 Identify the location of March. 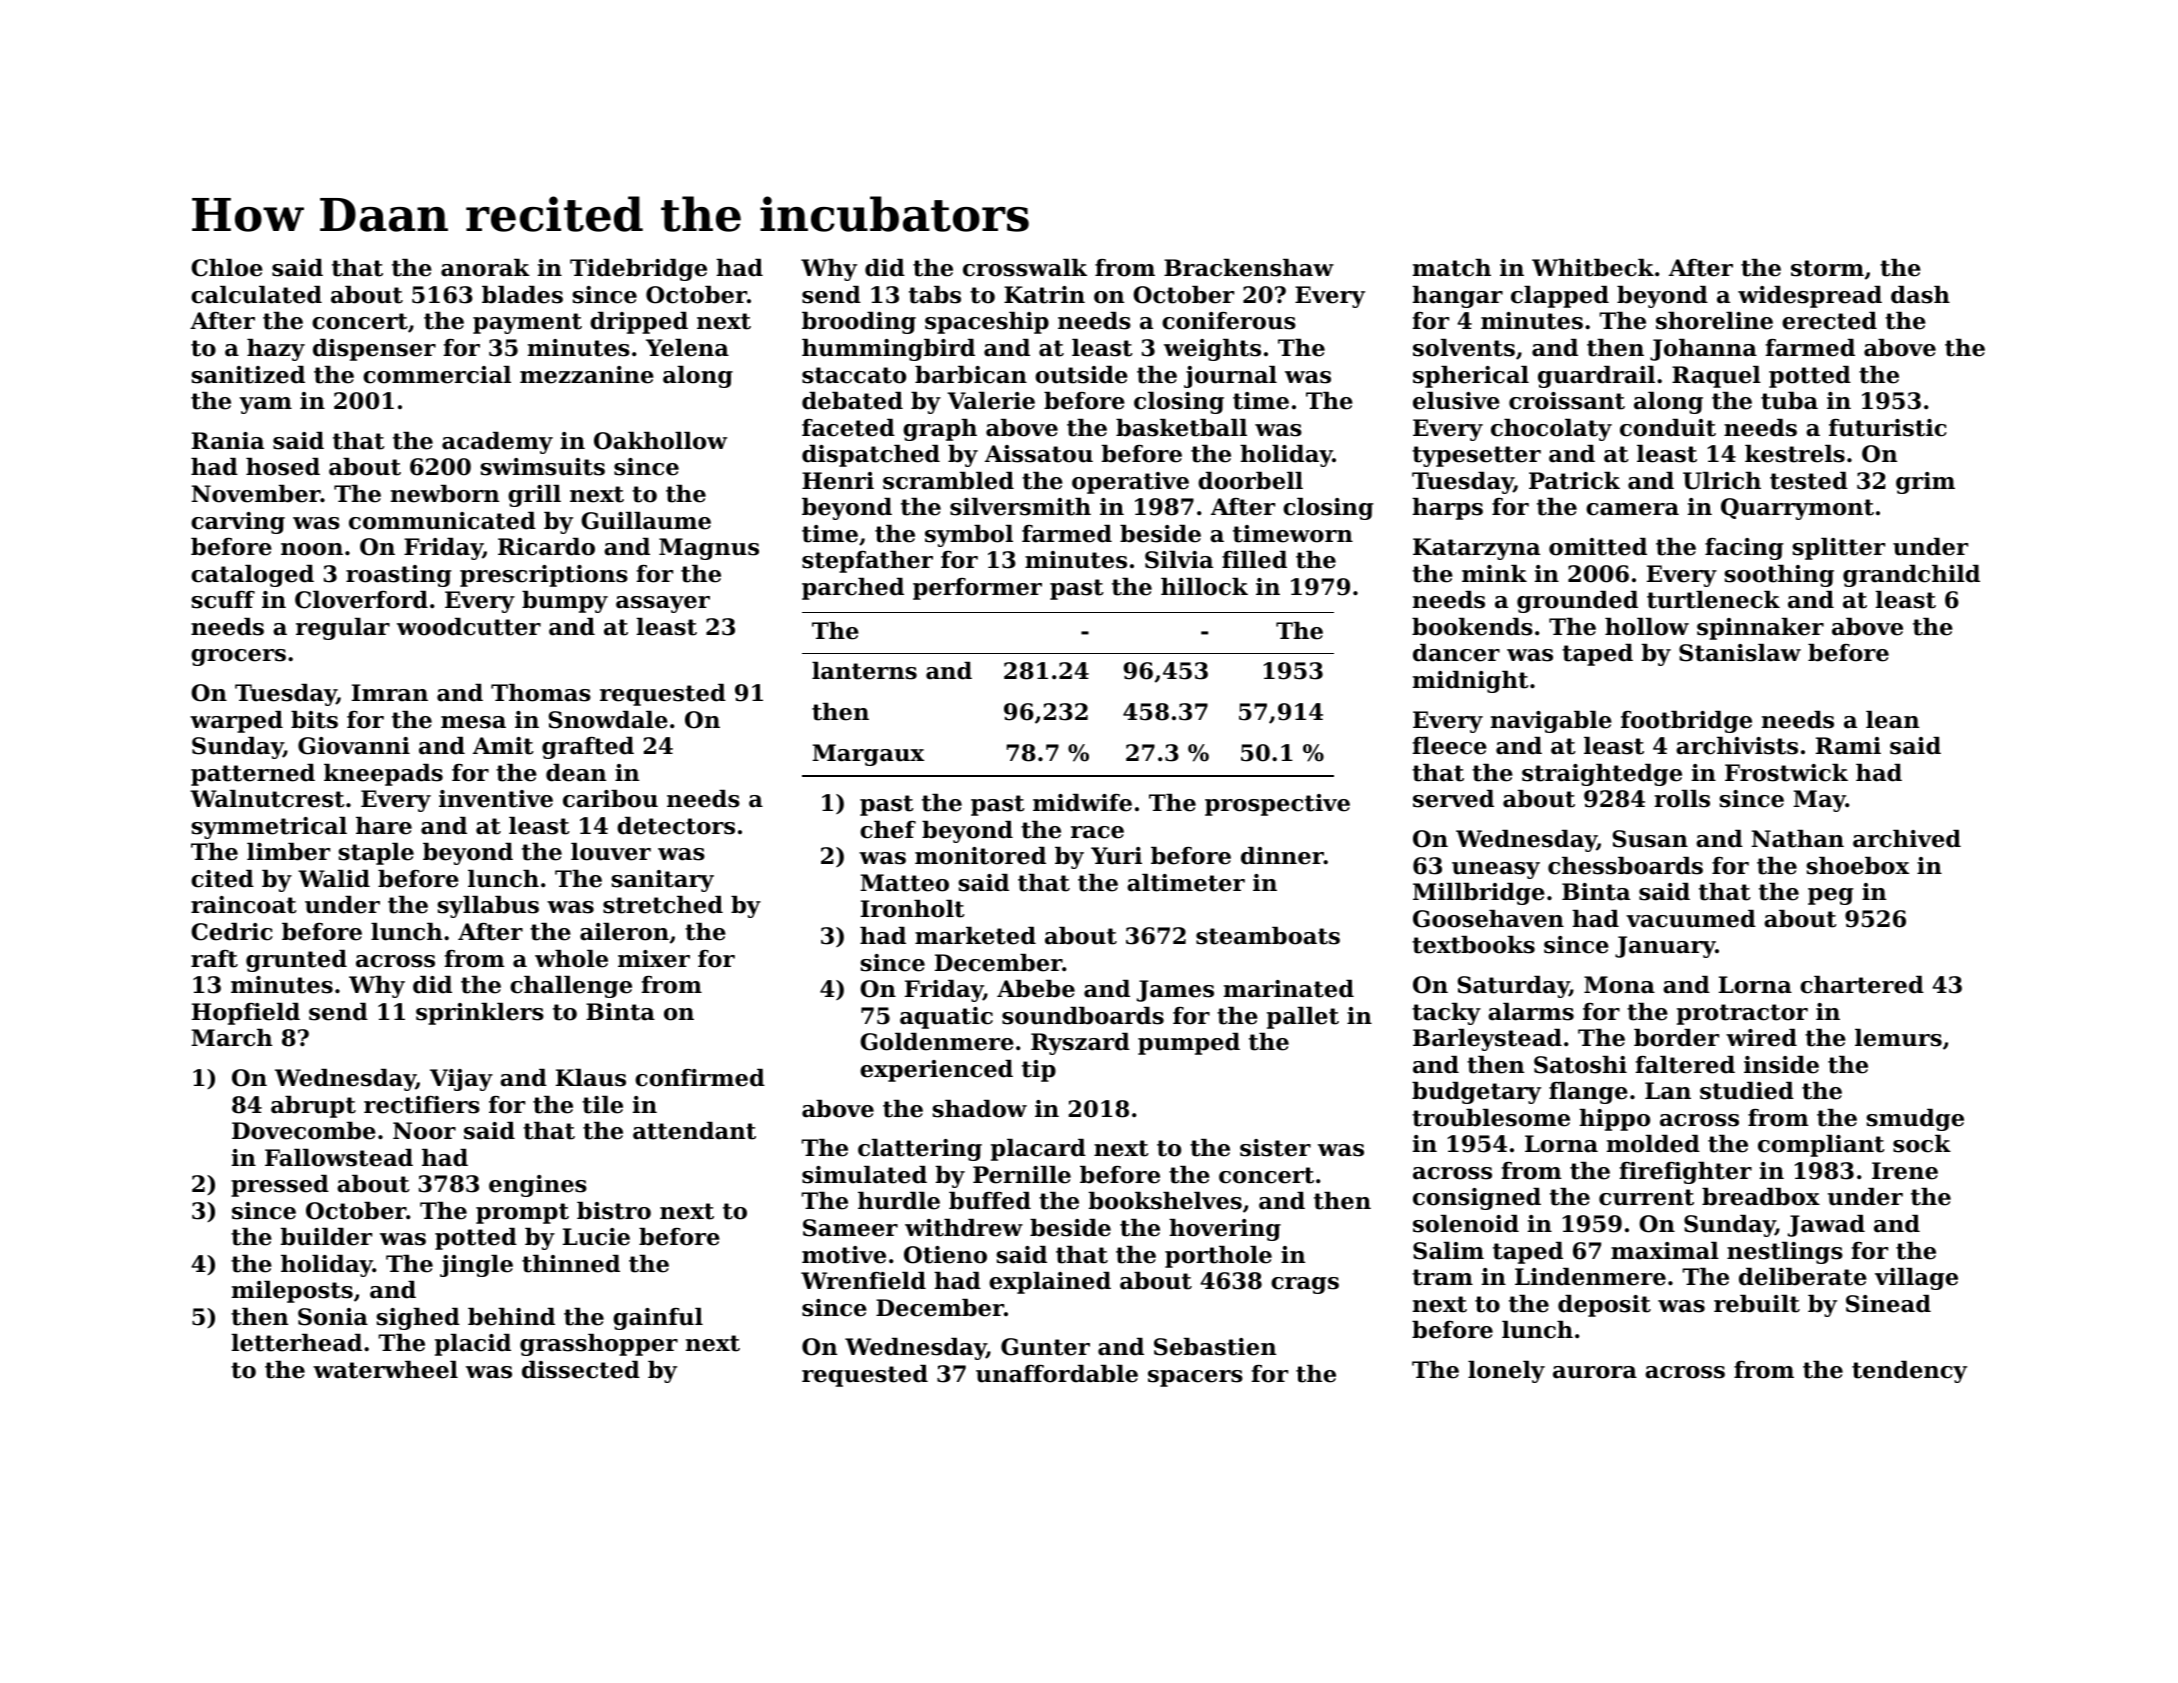
(231, 1038).
